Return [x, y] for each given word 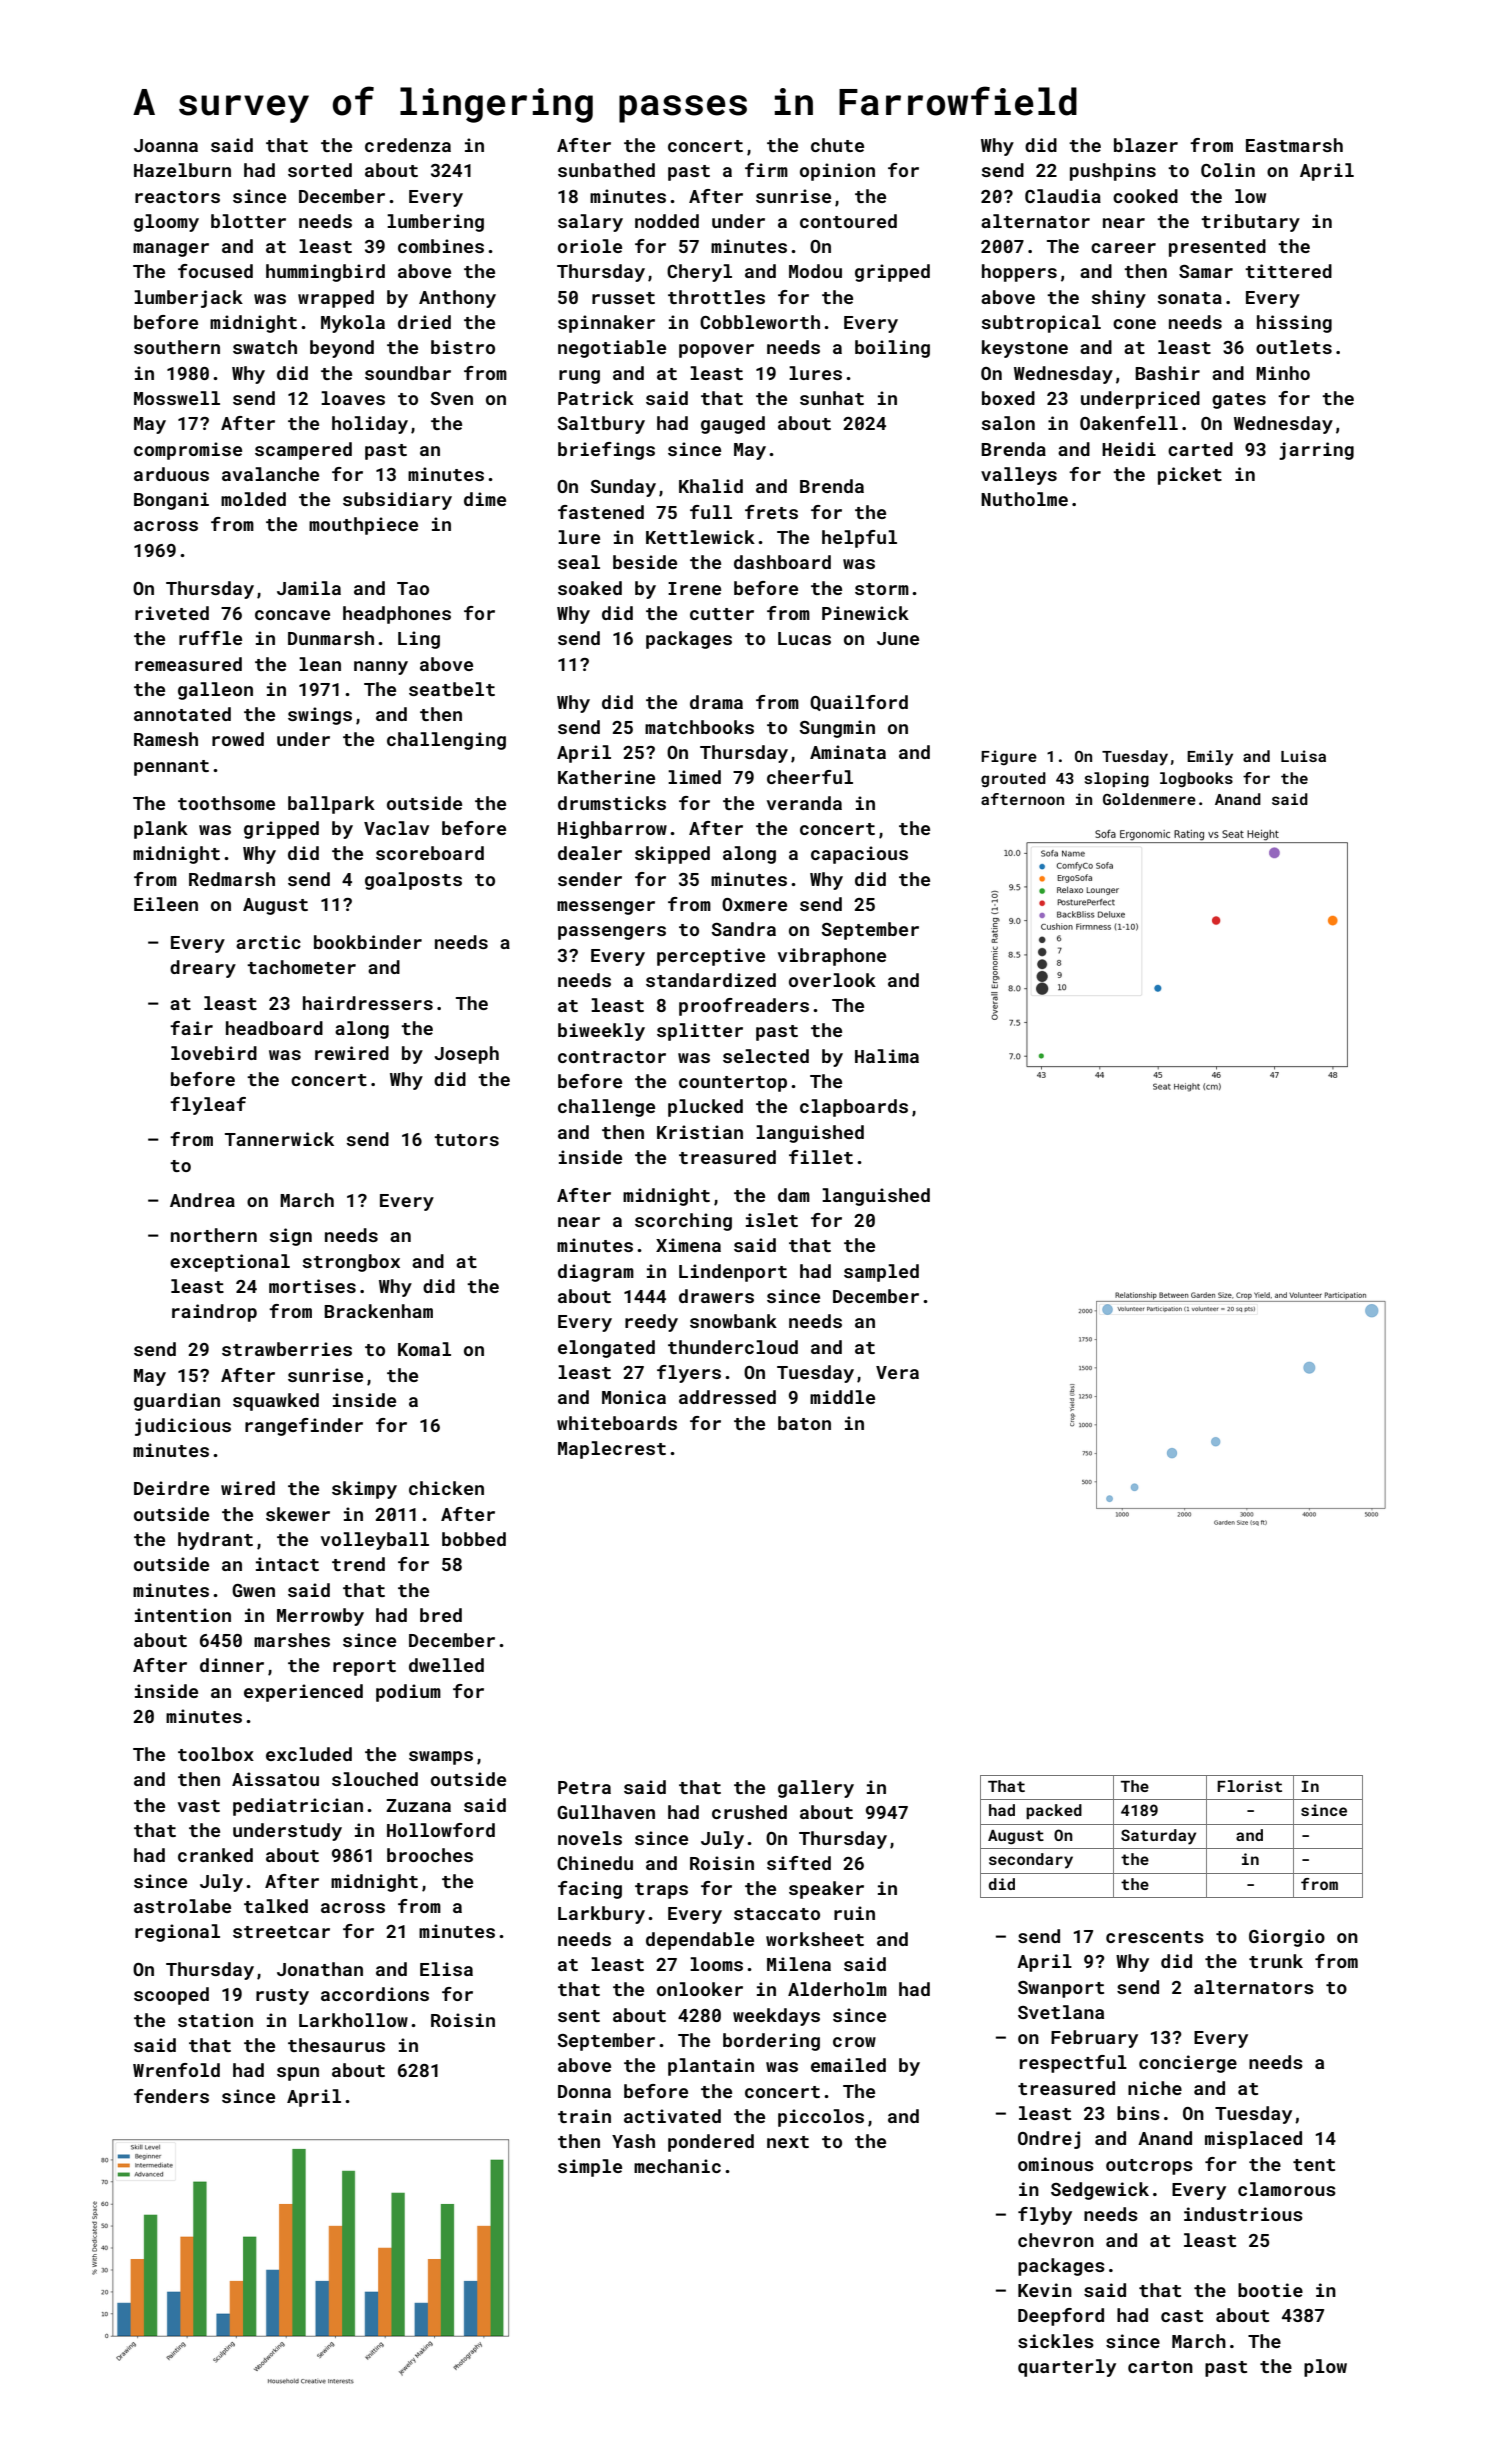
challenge [606, 1108]
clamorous [1287, 2189]
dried [424, 322]
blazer [1146, 145]
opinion [837, 172]
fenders [171, 2096]
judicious [183, 1427]
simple [590, 2168]
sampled [881, 1273]
